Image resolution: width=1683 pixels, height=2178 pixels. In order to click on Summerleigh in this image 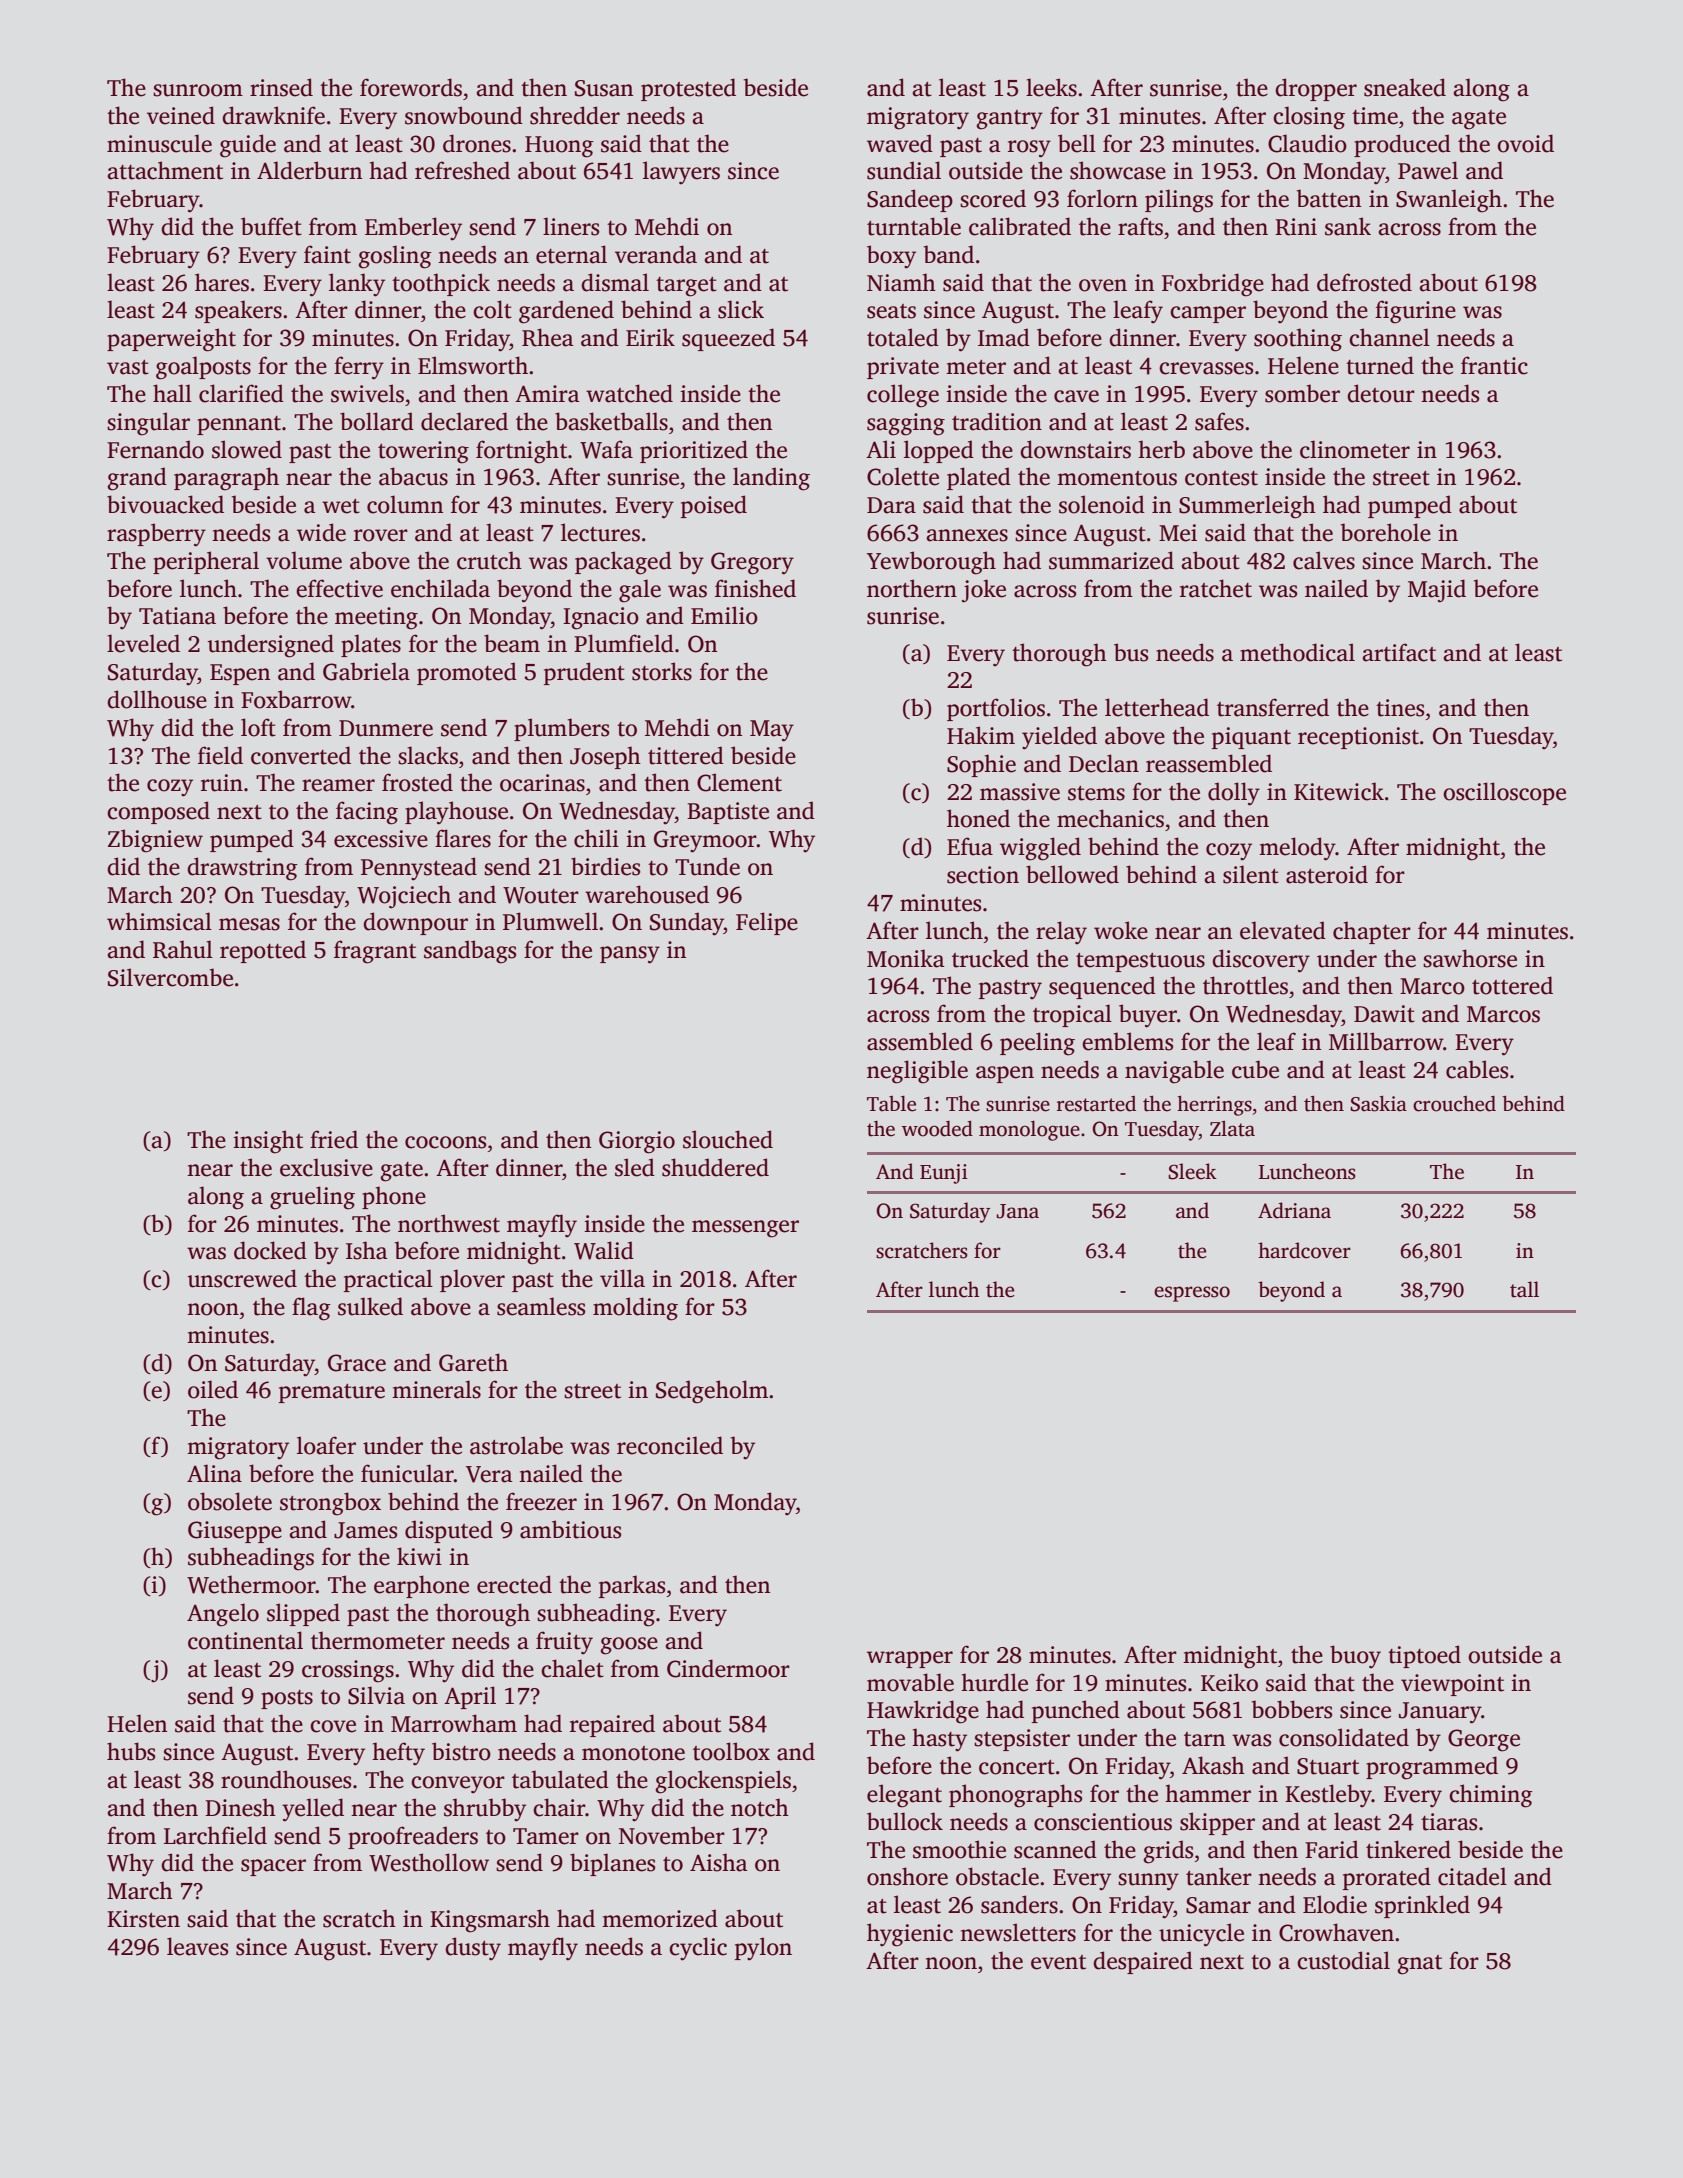, I will do `click(1247, 507)`.
